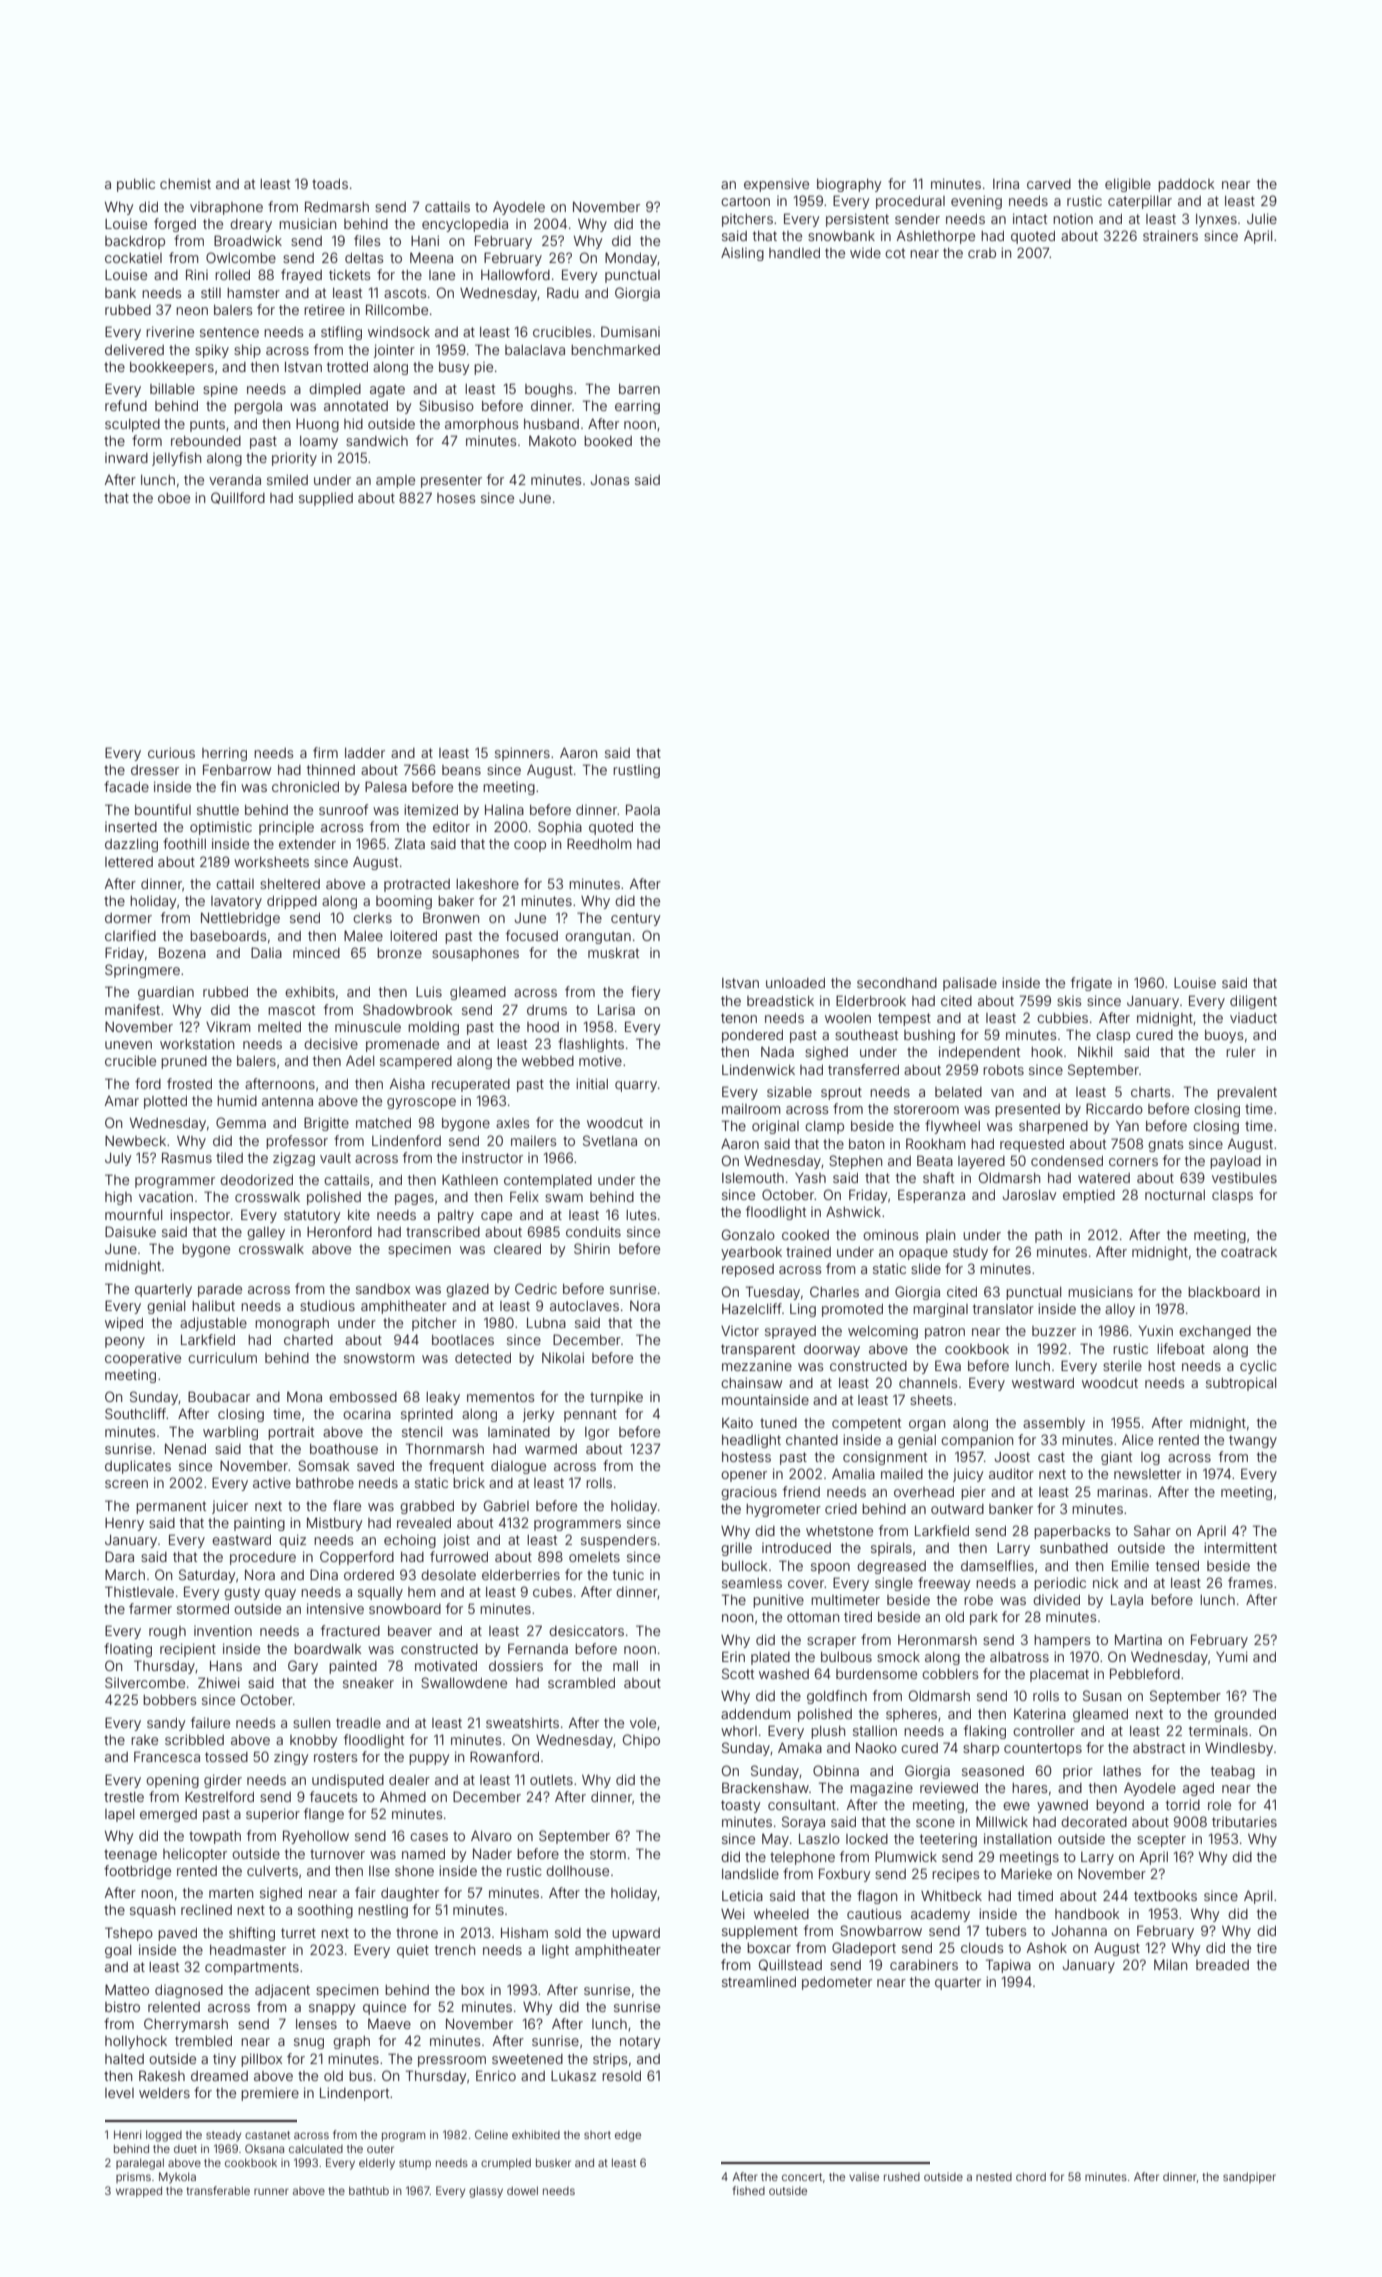  Describe the element at coordinates (1170, 235) in the page. I see `strainers` at that location.
